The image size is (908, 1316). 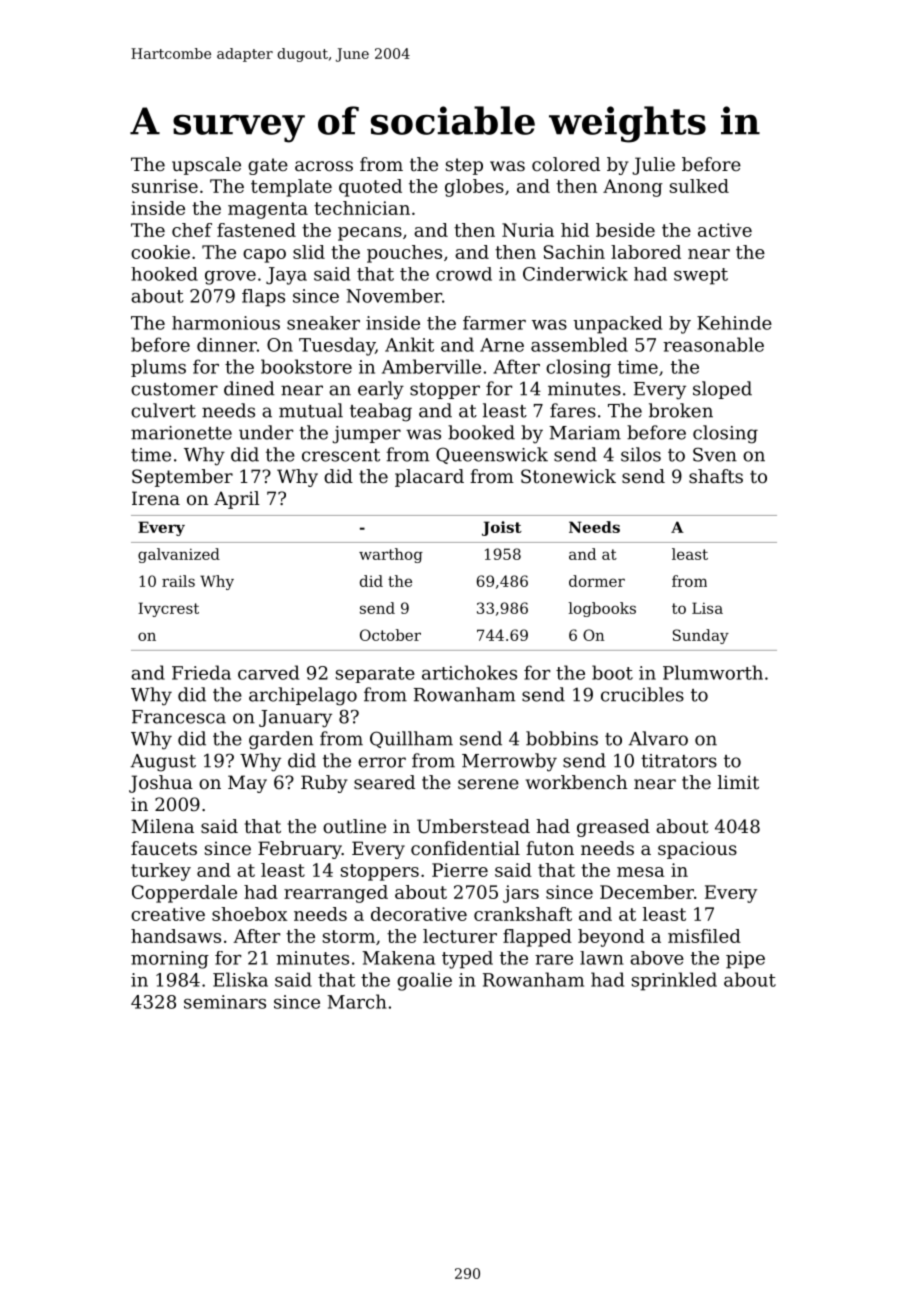 I want to click on sulked, so click(x=699, y=186).
